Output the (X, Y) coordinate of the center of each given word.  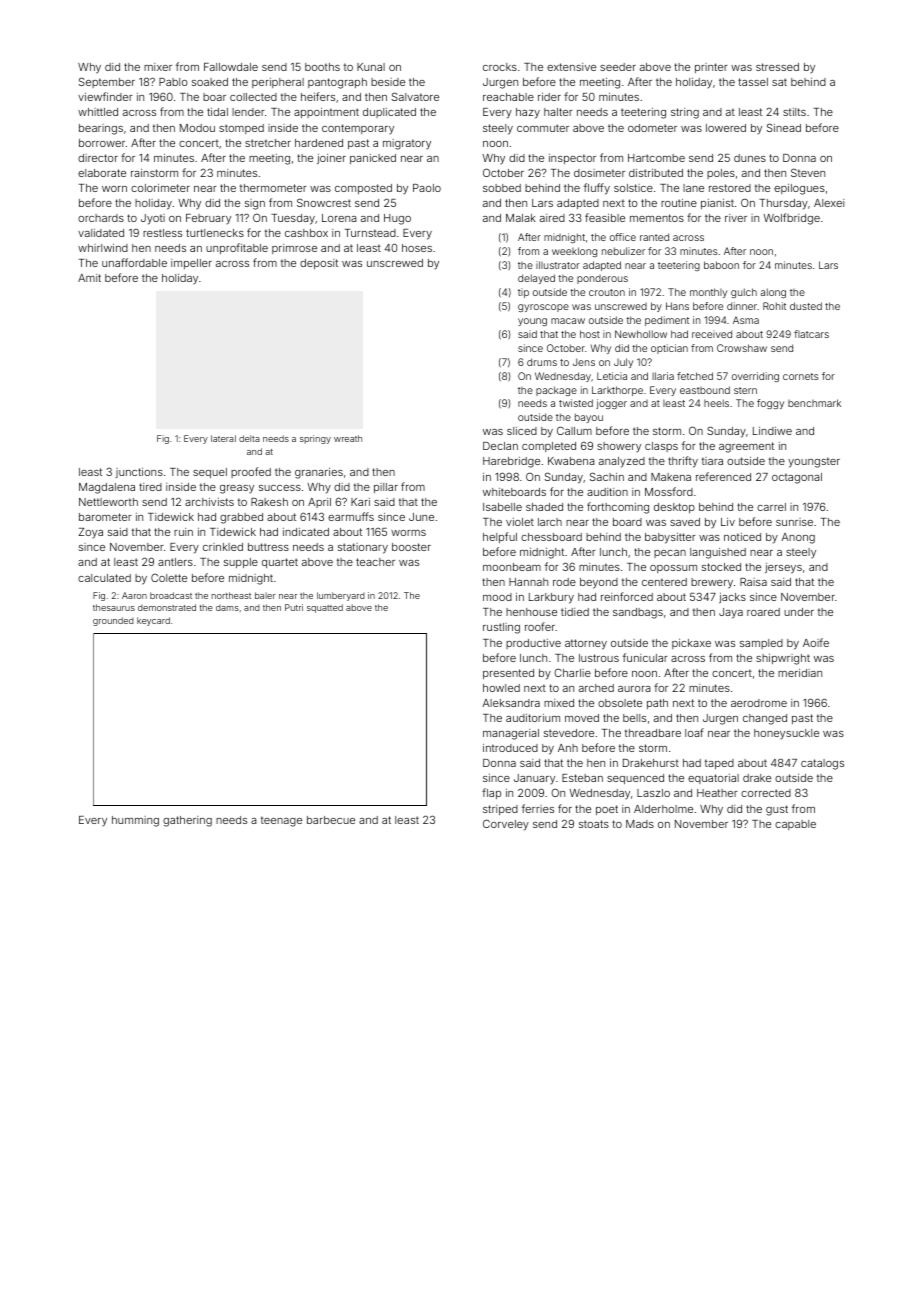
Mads (640, 824)
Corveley (506, 825)
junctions (139, 473)
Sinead (784, 127)
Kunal (371, 67)
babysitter (670, 538)
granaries (319, 473)
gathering (187, 821)
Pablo (173, 82)
